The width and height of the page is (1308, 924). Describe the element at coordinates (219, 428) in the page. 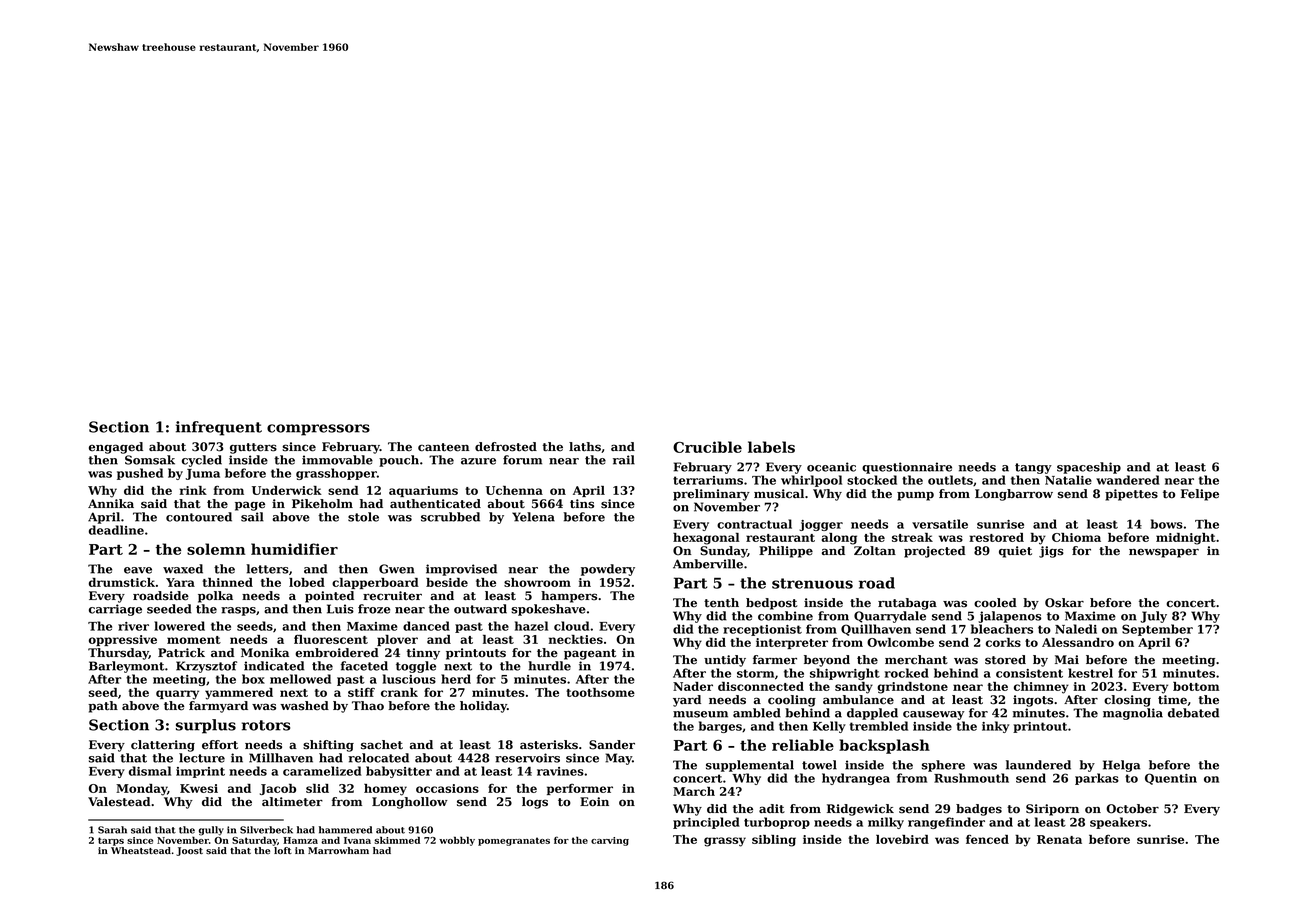

I see `infrequent` at that location.
